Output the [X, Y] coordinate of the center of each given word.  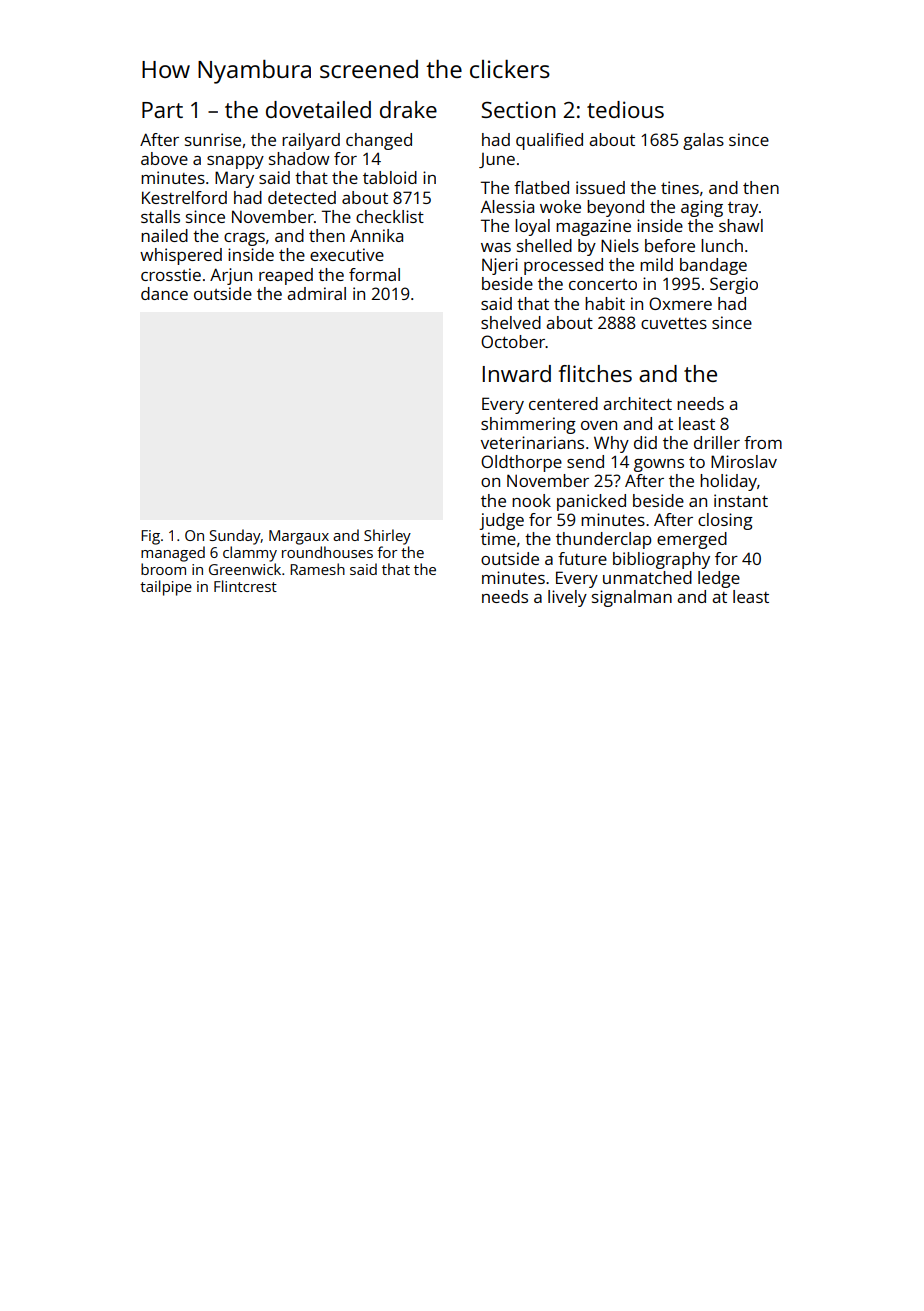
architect [637, 403]
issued [600, 187]
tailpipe [166, 588]
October [513, 341]
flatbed [541, 187]
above [164, 158]
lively [567, 598]
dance [164, 293]
